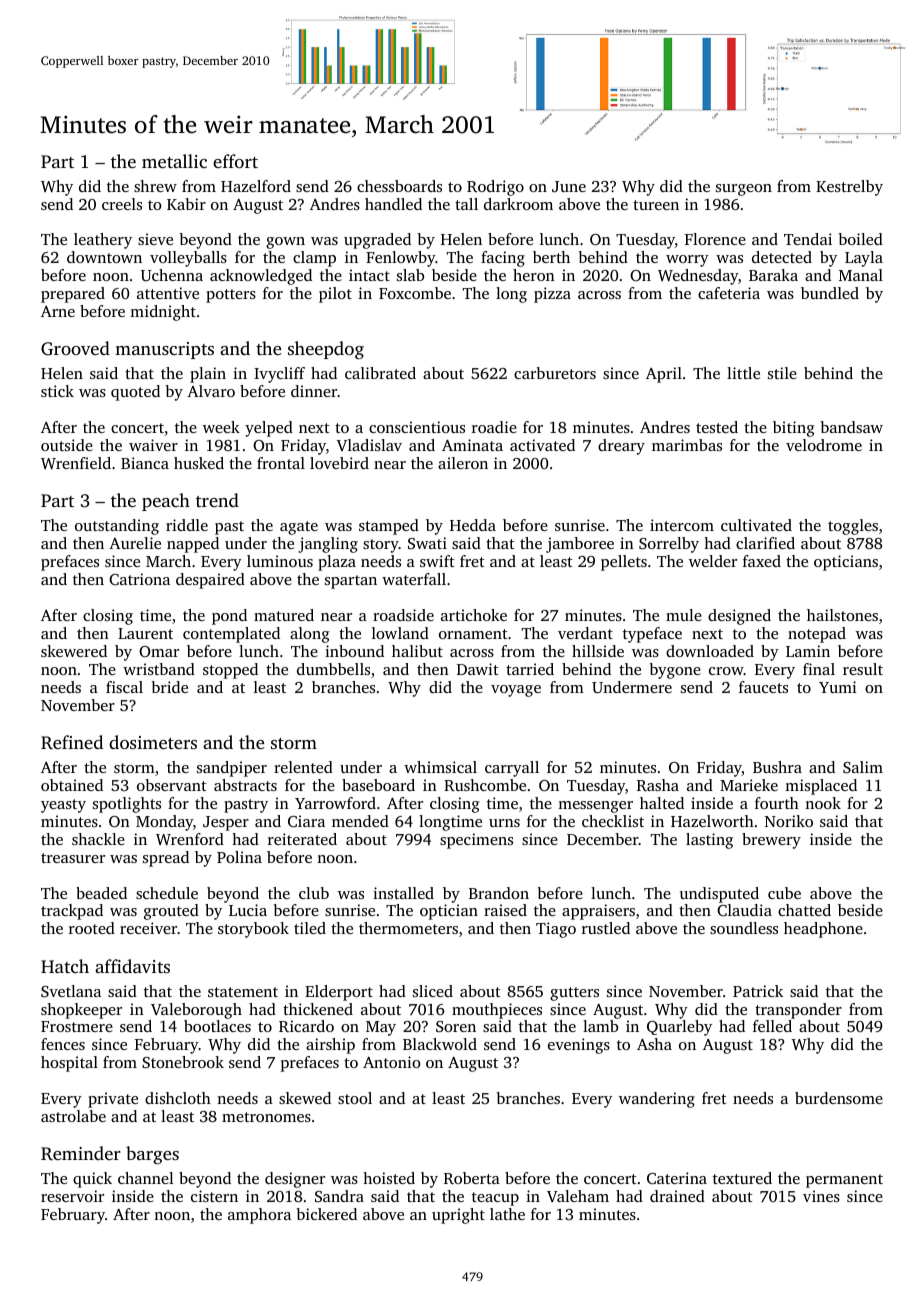  I want to click on Kabir, so click(186, 204).
